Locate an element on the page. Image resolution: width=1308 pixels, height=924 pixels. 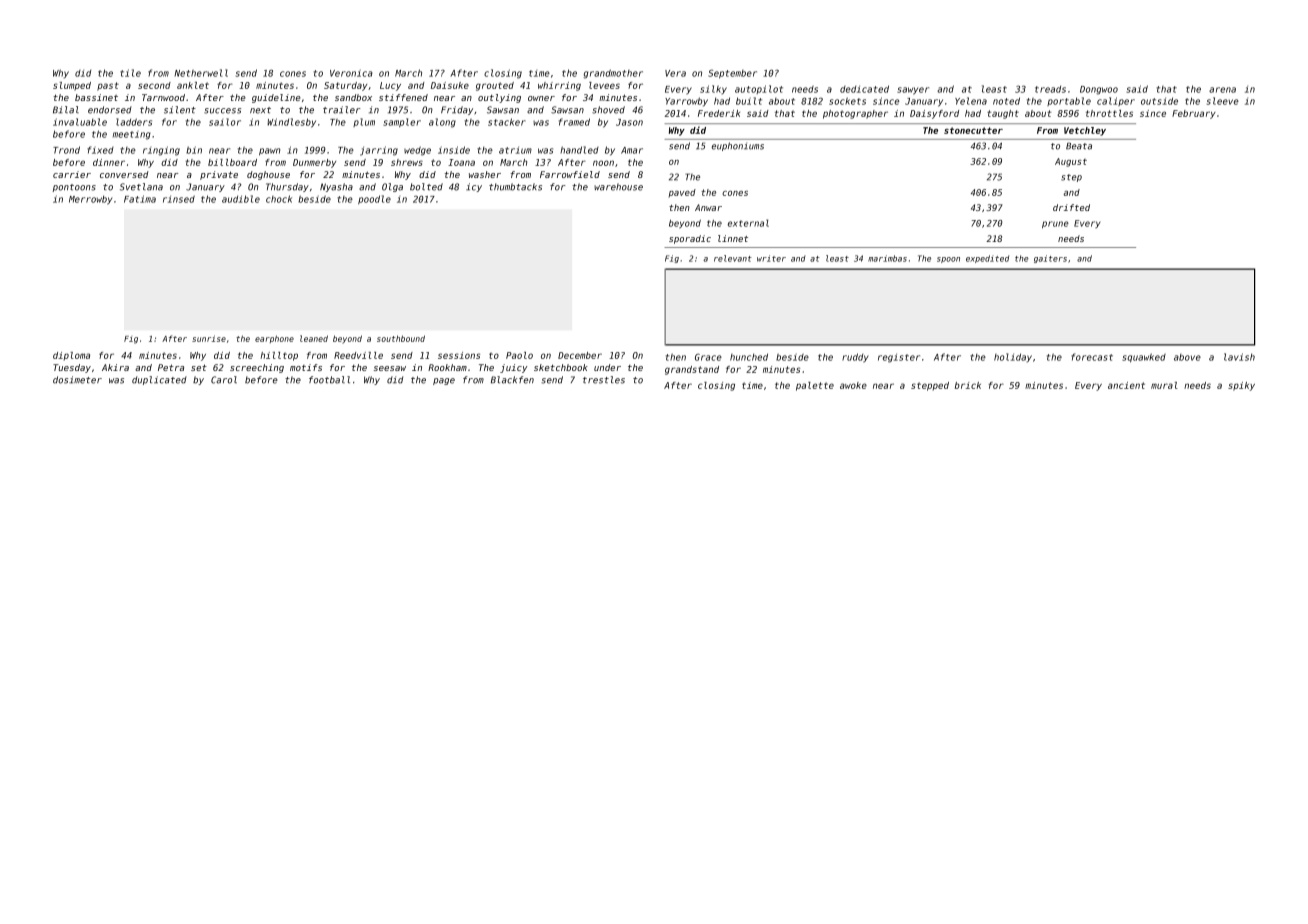
duplicated is located at coordinates (159, 380).
